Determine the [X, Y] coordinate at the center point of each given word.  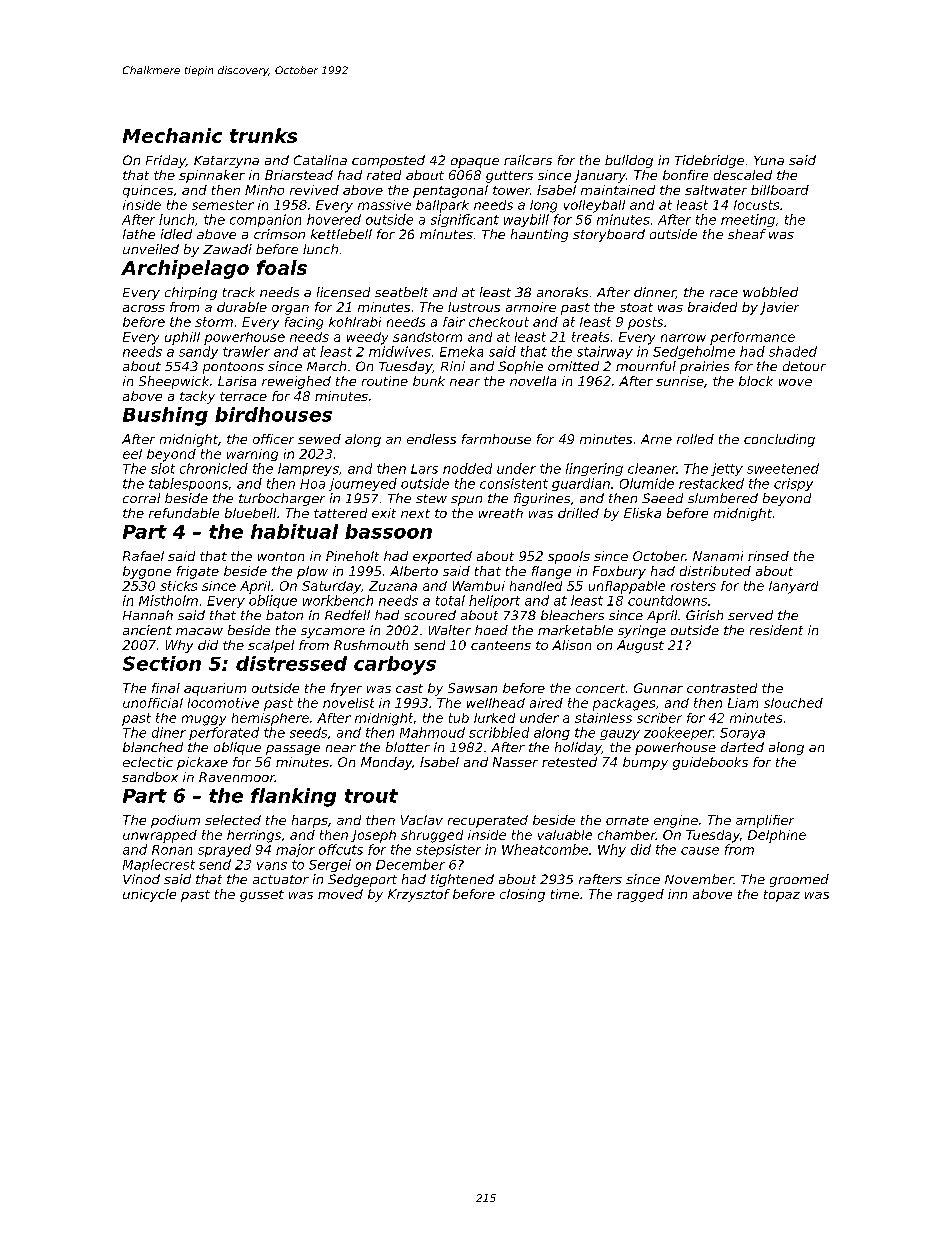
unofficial [153, 703]
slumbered [723, 498]
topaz [782, 896]
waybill [526, 220]
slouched [793, 703]
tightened [462, 880]
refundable [184, 513]
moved [340, 894]
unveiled [151, 249]
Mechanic [172, 135]
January [600, 176]
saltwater [716, 190]
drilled [578, 513]
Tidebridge [709, 161]
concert [600, 688]
